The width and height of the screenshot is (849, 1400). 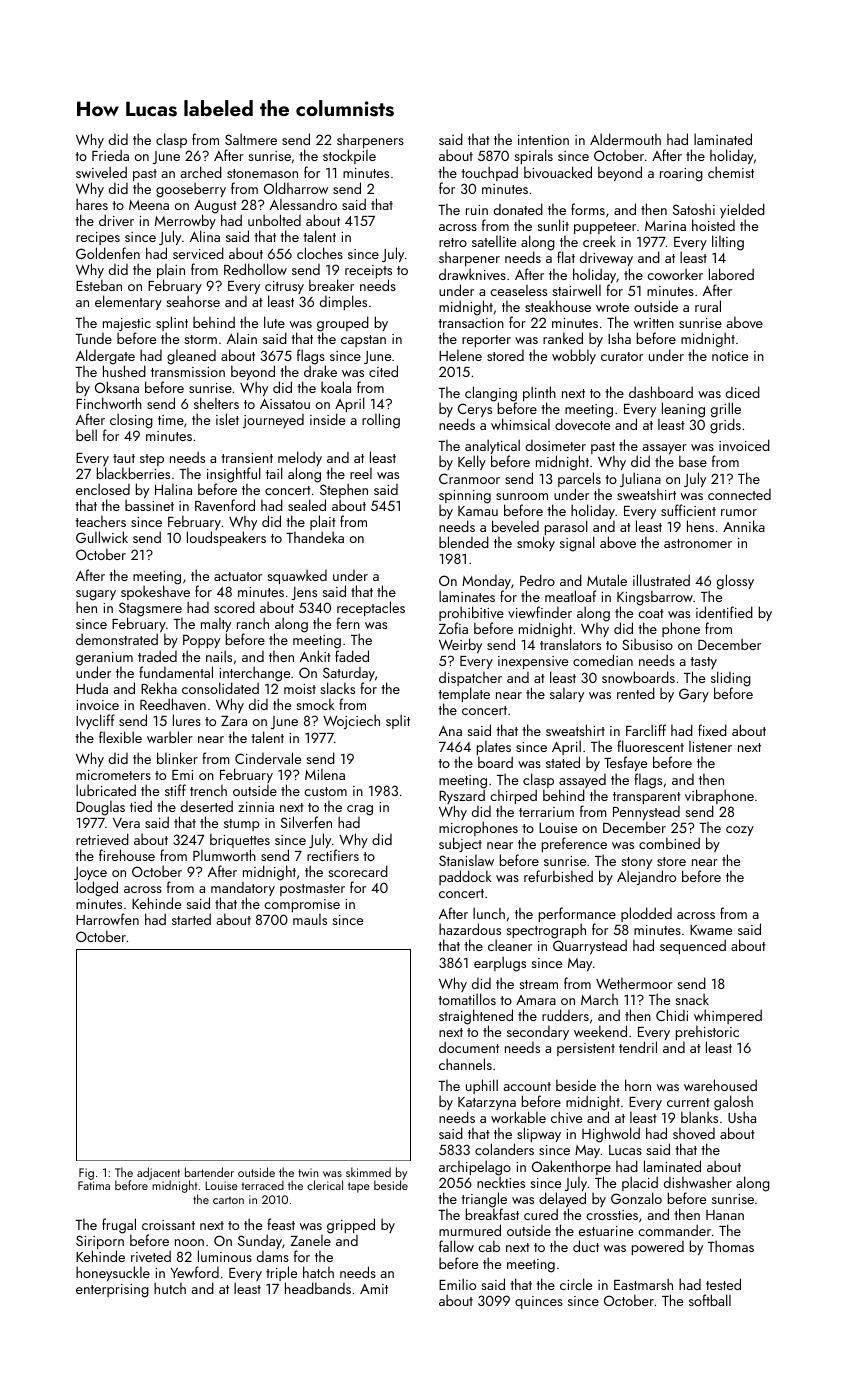 I want to click on Fatima, so click(x=94, y=1185).
